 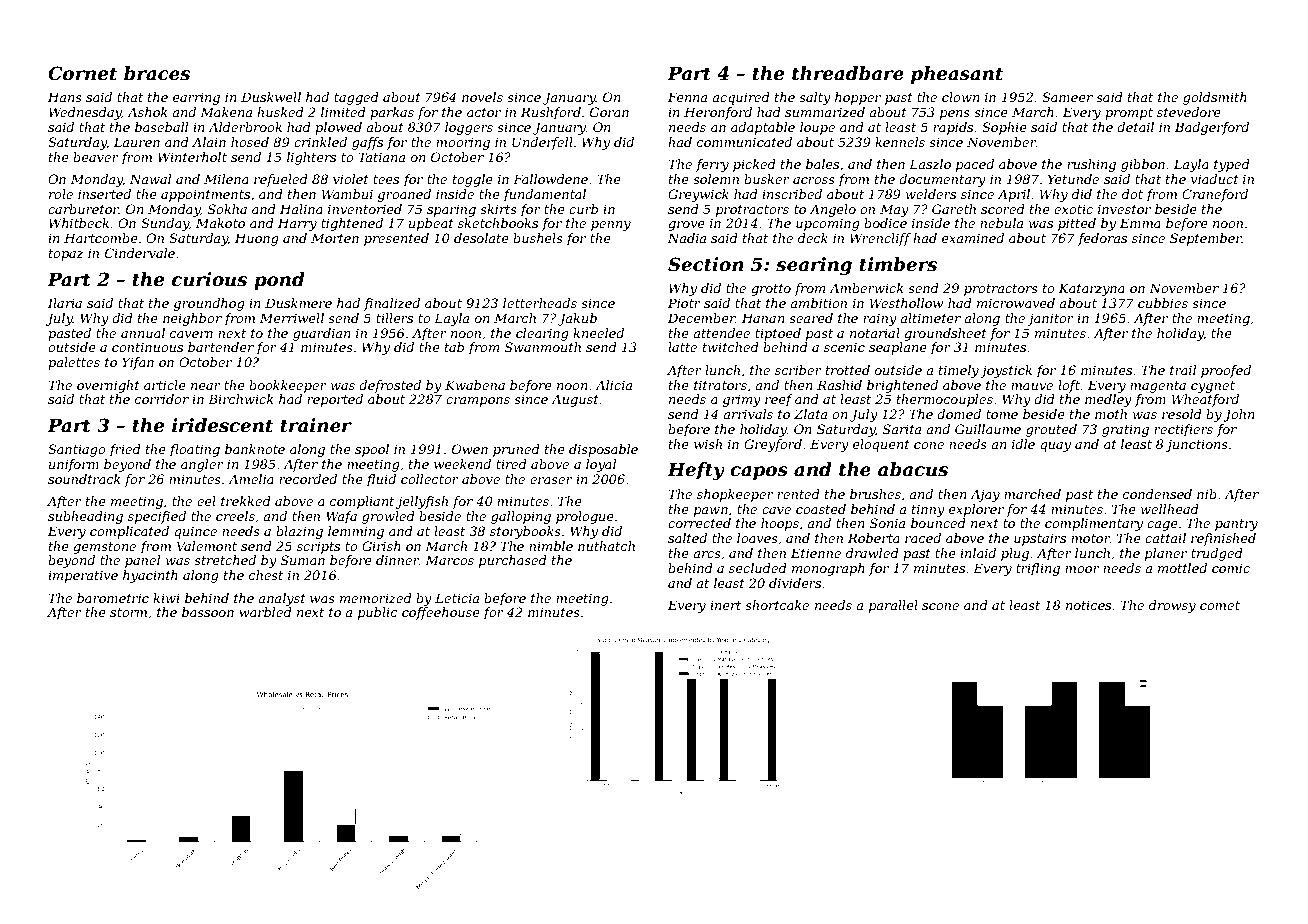 What do you see at coordinates (686, 226) in the page?
I see `grove` at bounding box center [686, 226].
